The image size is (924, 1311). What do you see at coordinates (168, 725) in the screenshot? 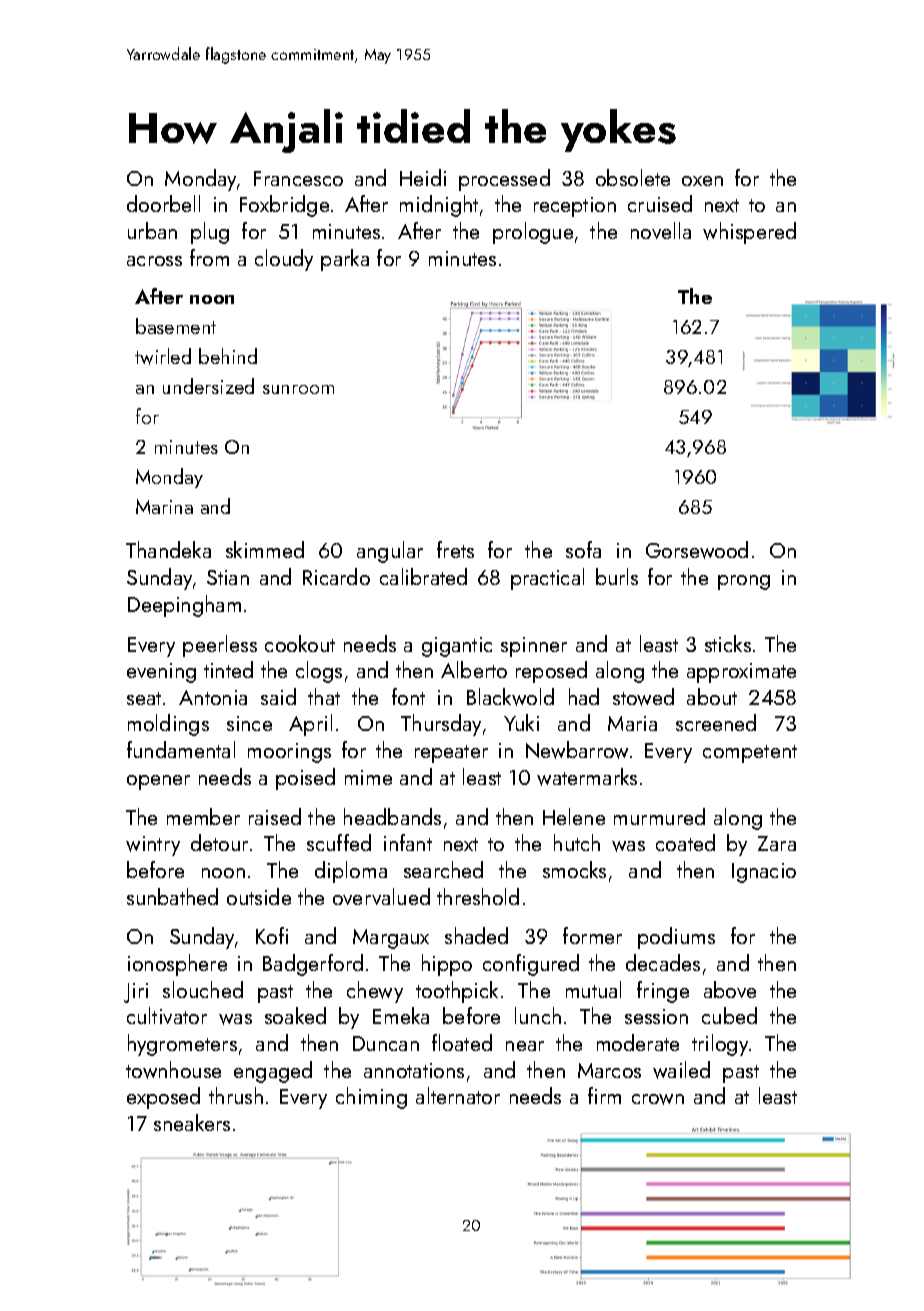
I see `moldings` at bounding box center [168, 725].
